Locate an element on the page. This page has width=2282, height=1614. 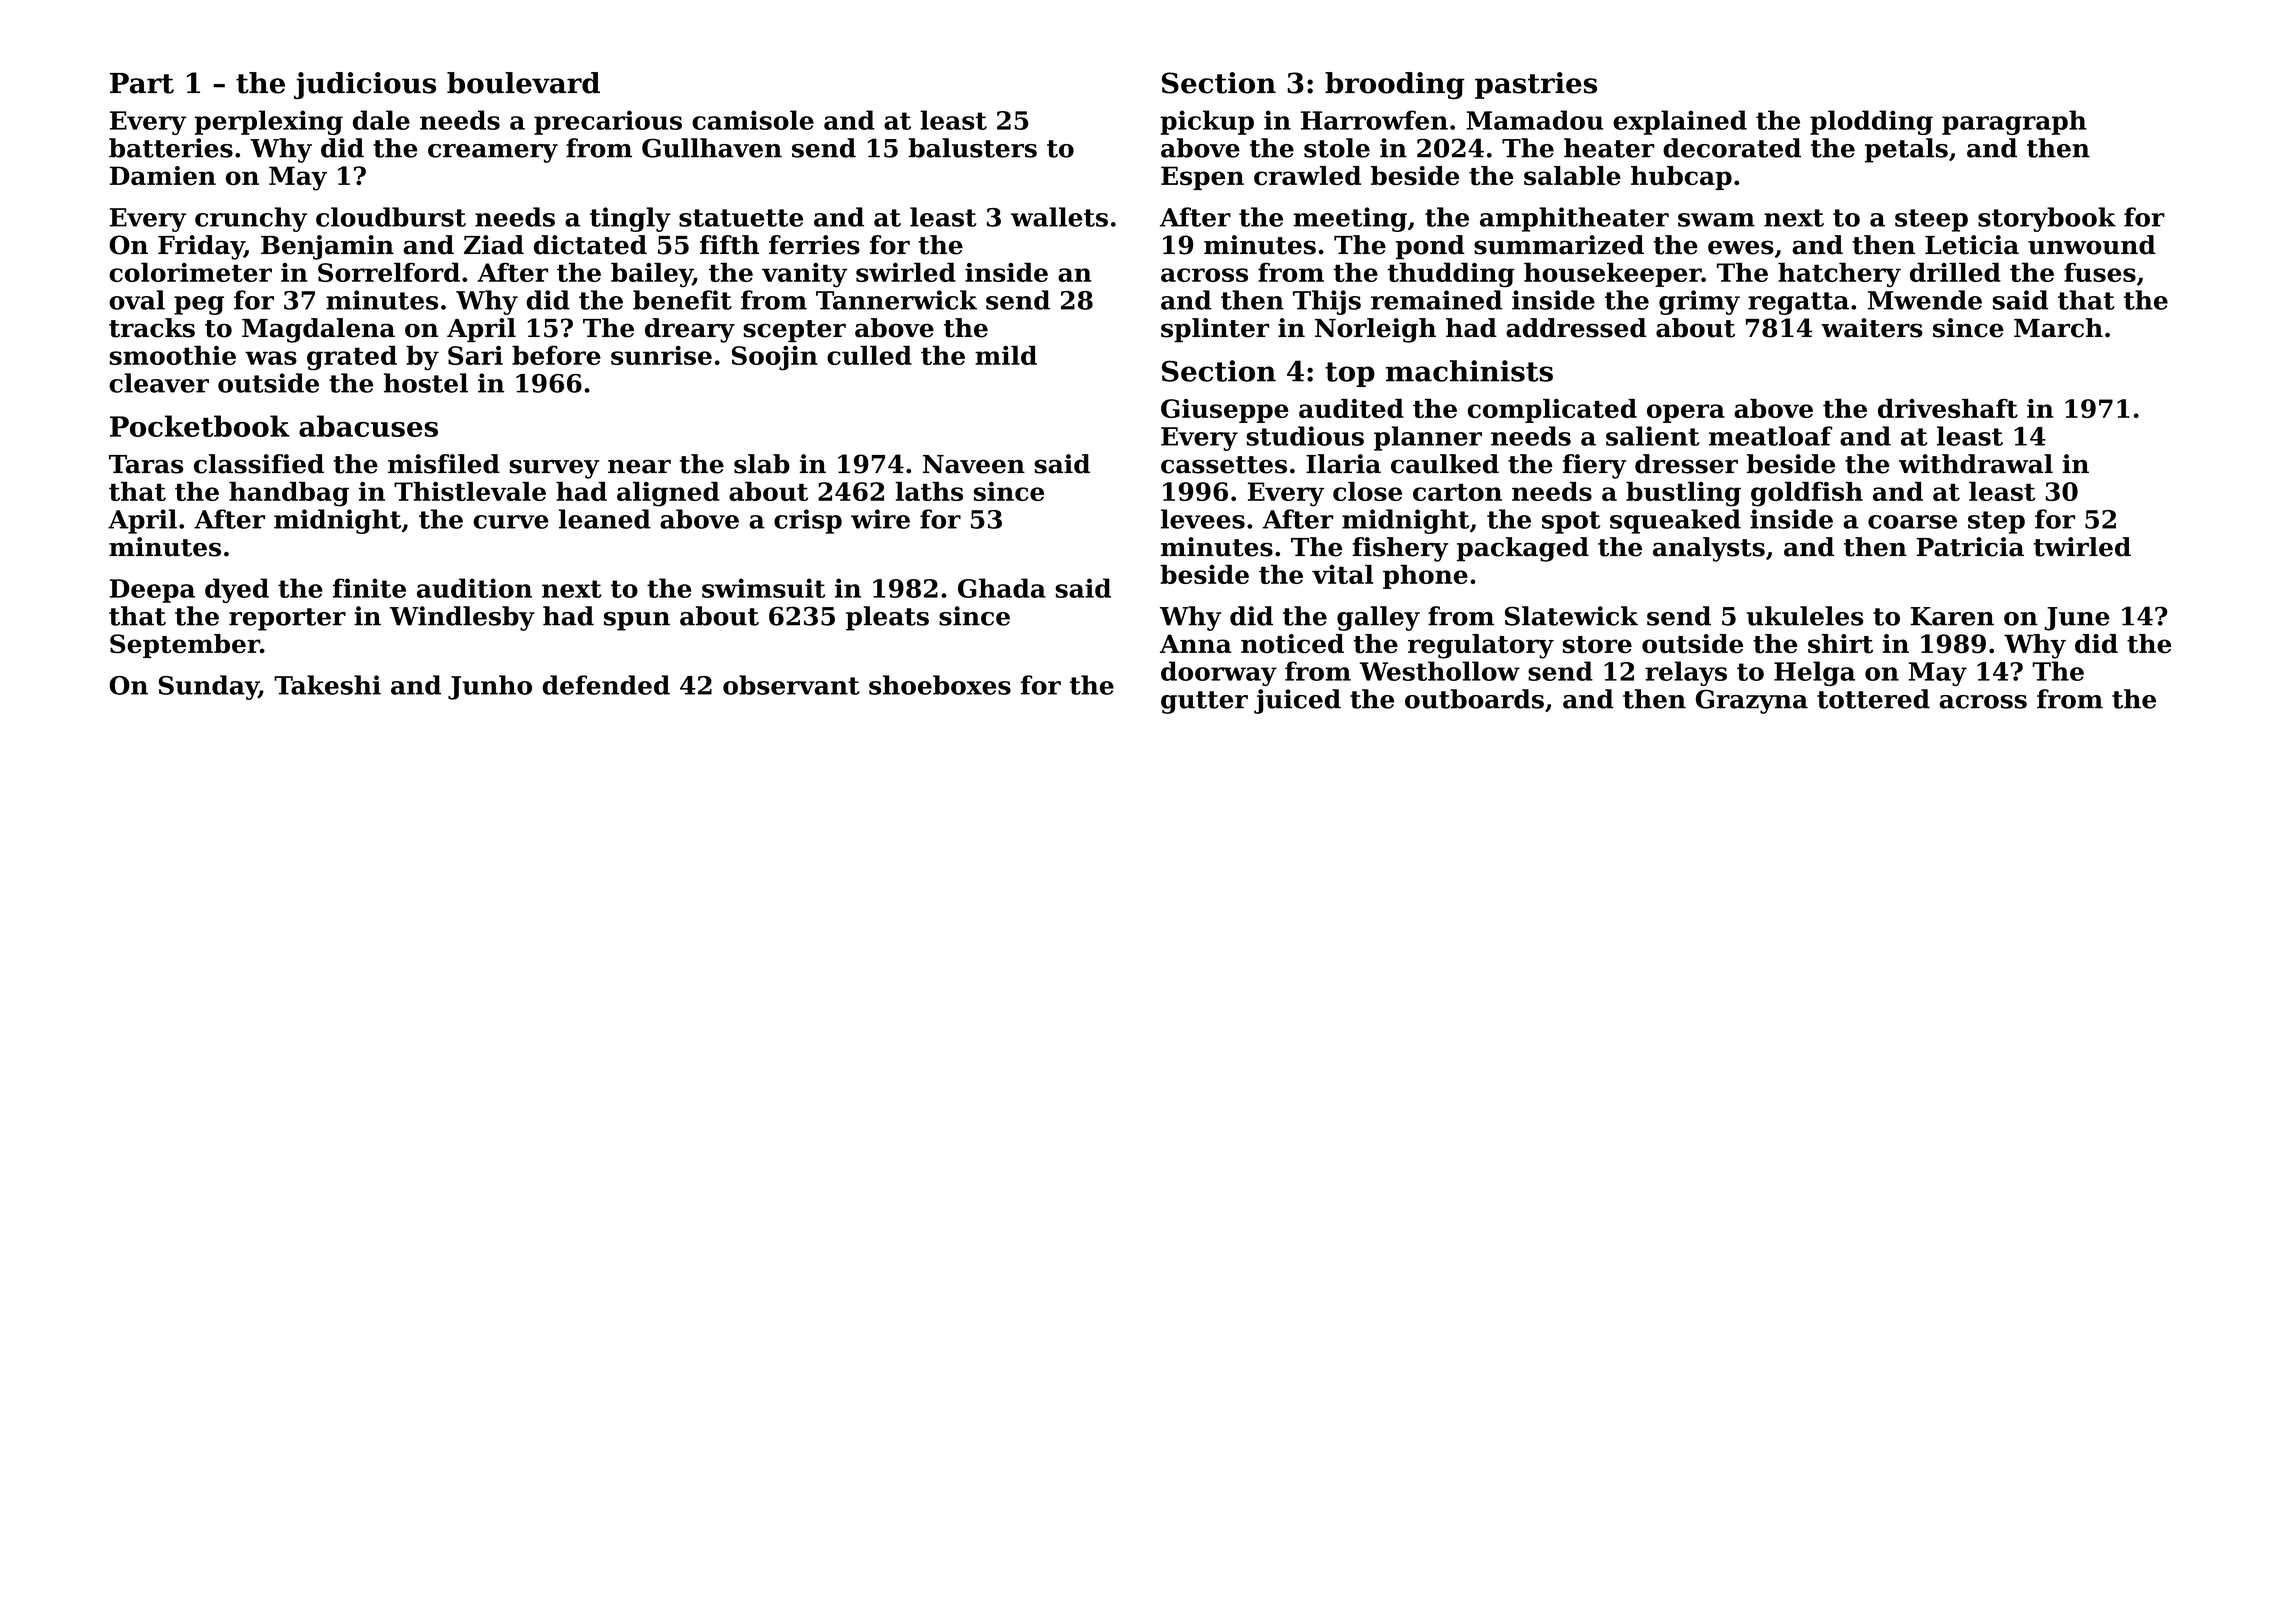
Takeshi is located at coordinates (327, 685).
